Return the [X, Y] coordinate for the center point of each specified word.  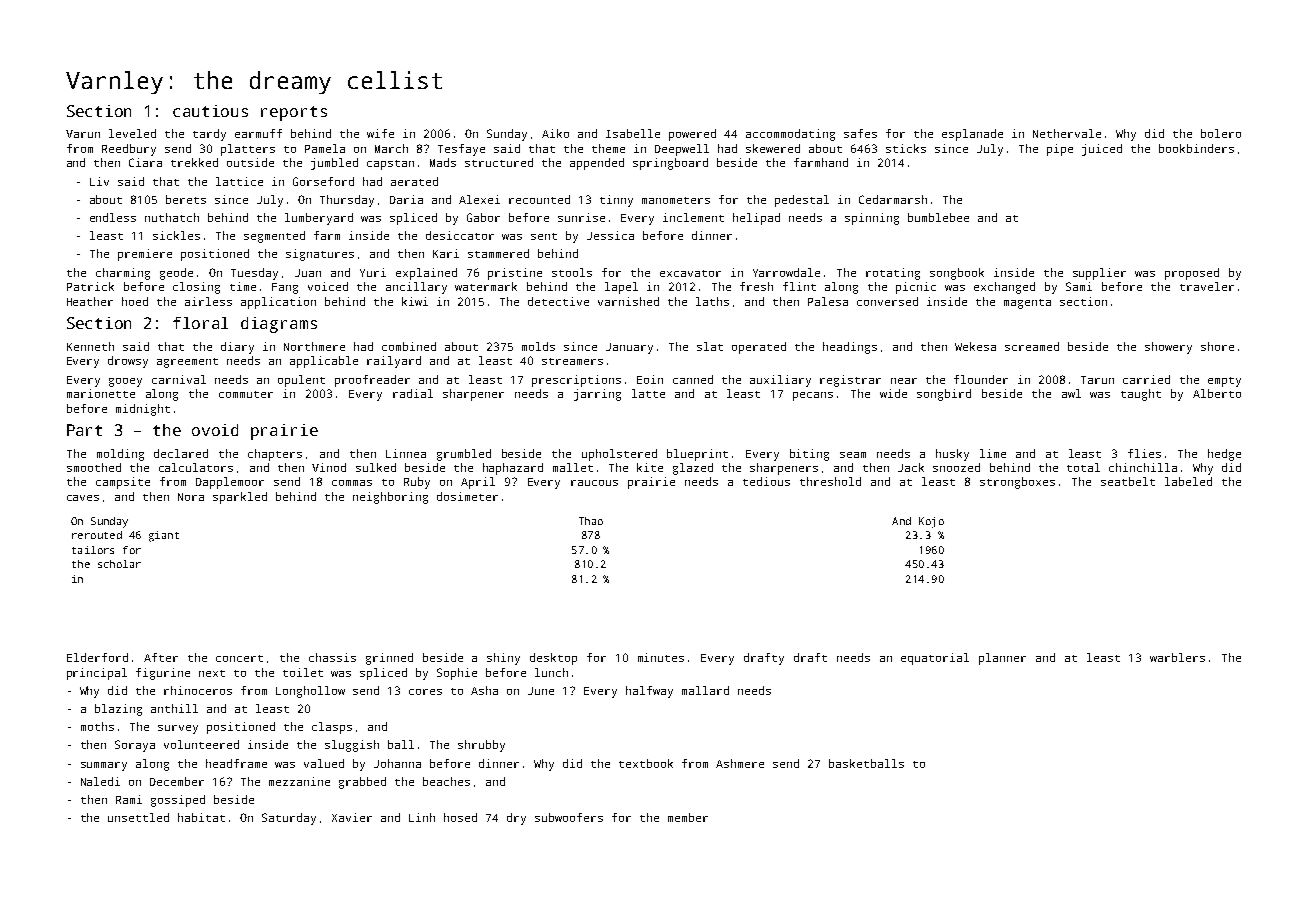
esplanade [972, 135]
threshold [830, 481]
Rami [129, 799]
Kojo [931, 522]
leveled [132, 133]
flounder [981, 379]
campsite [123, 483]
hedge [1224, 455]
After [161, 657]
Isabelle [633, 133]
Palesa [828, 301]
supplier [1099, 274]
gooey [125, 382]
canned [693, 379]
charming [123, 274]
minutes [661, 657]
